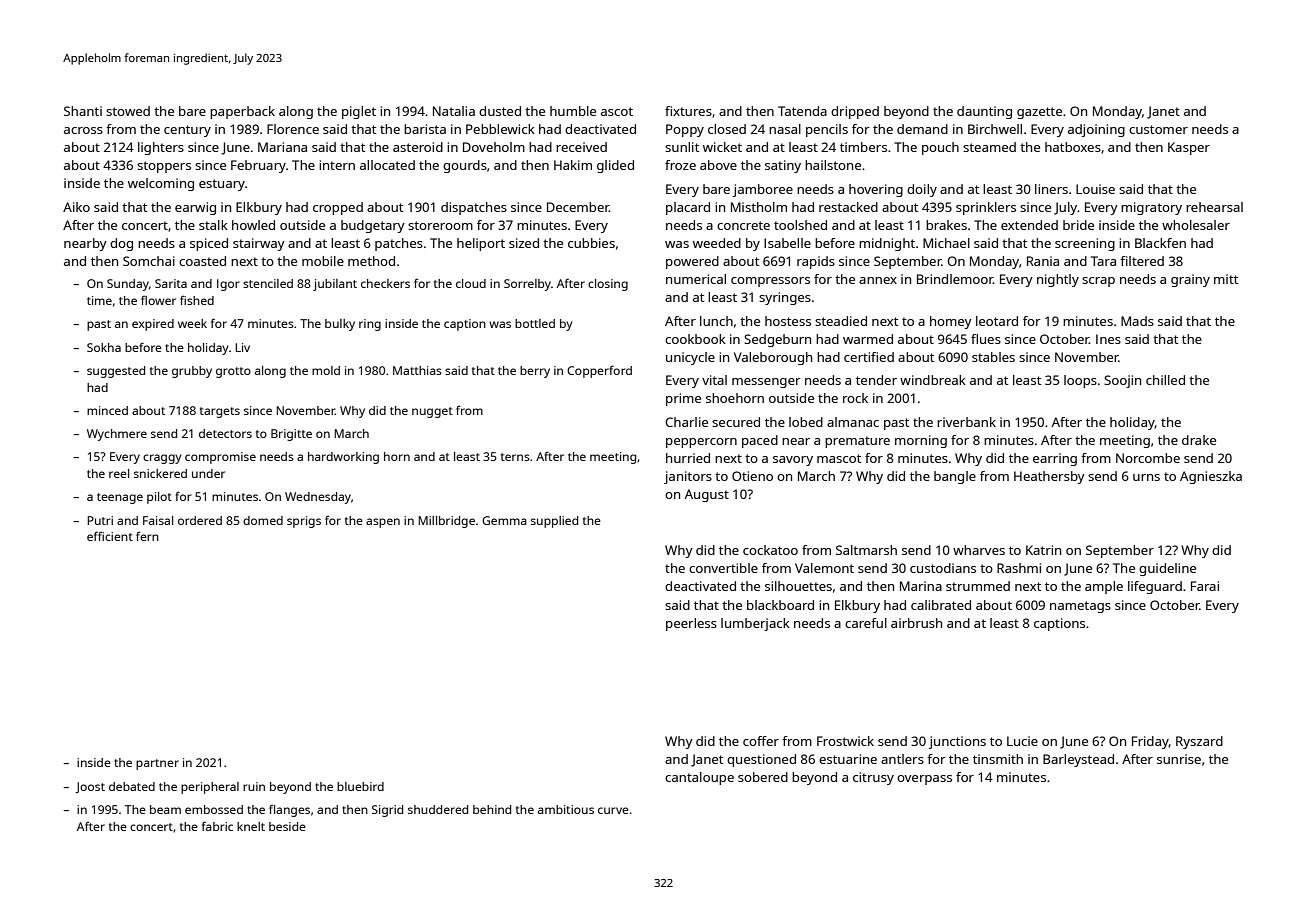 This screenshot has height=924, width=1308. I want to click on fabric, so click(217, 826).
